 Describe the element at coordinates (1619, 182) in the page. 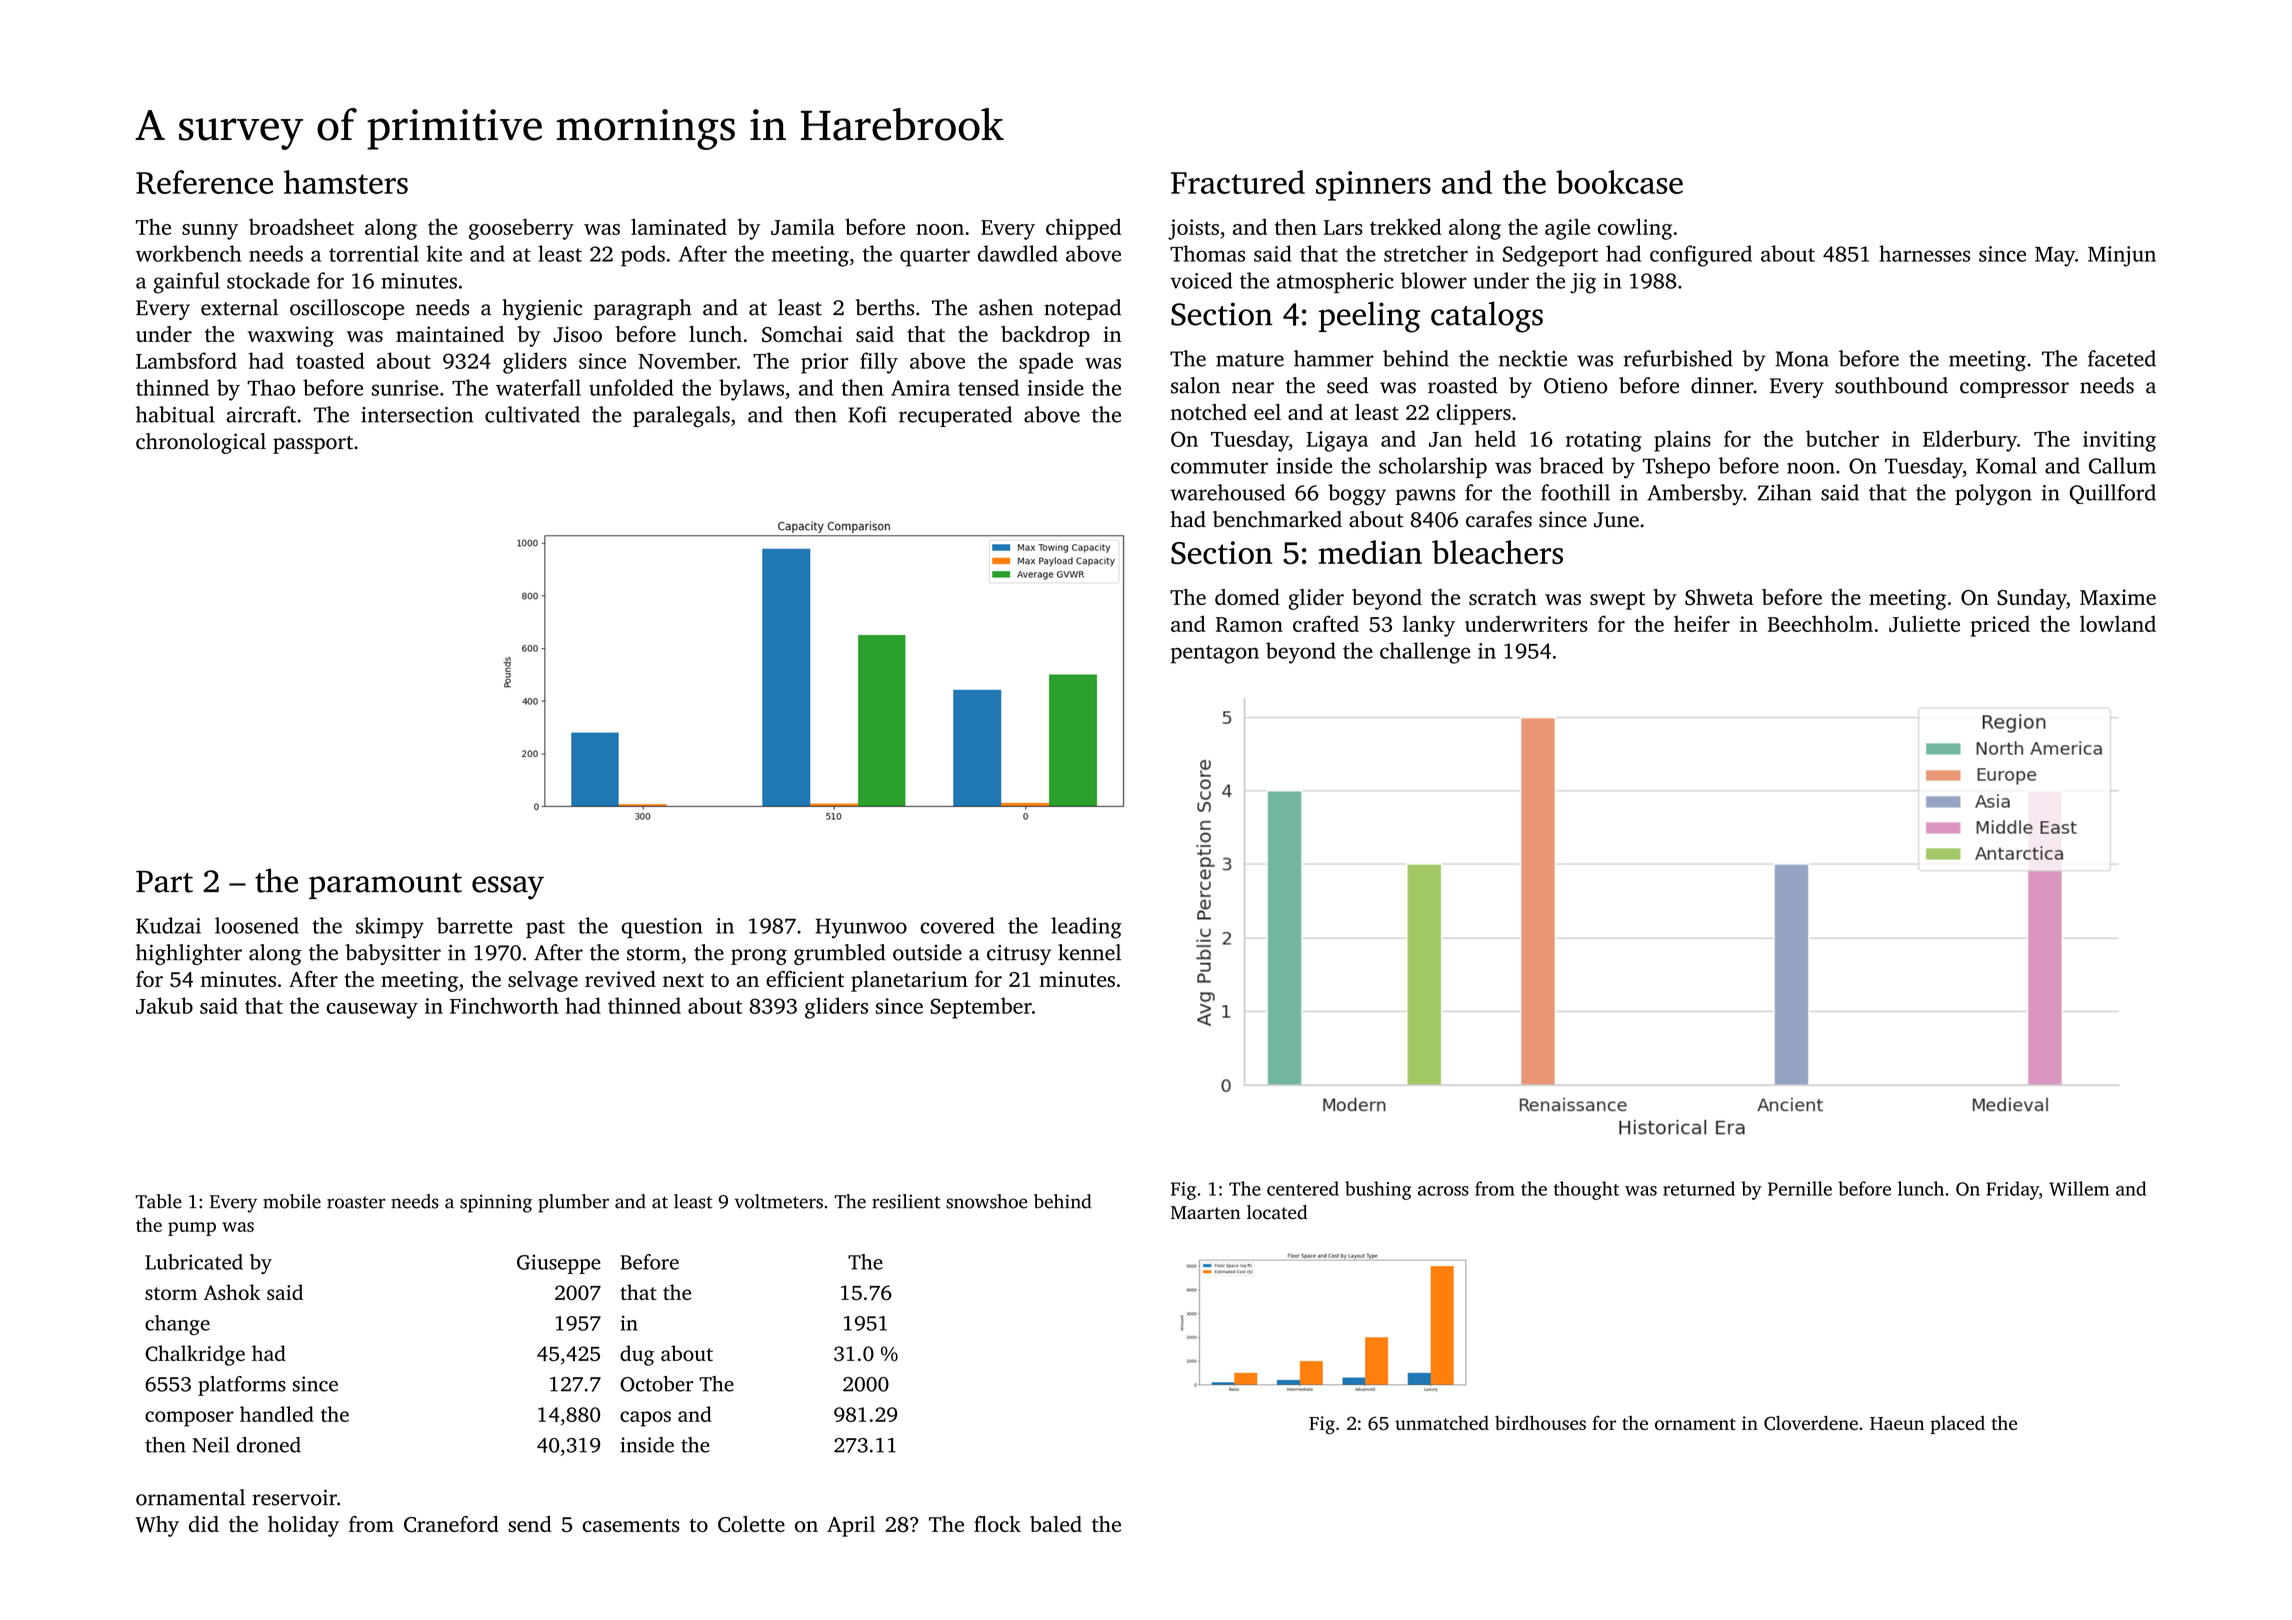

I see `bookcase` at that location.
